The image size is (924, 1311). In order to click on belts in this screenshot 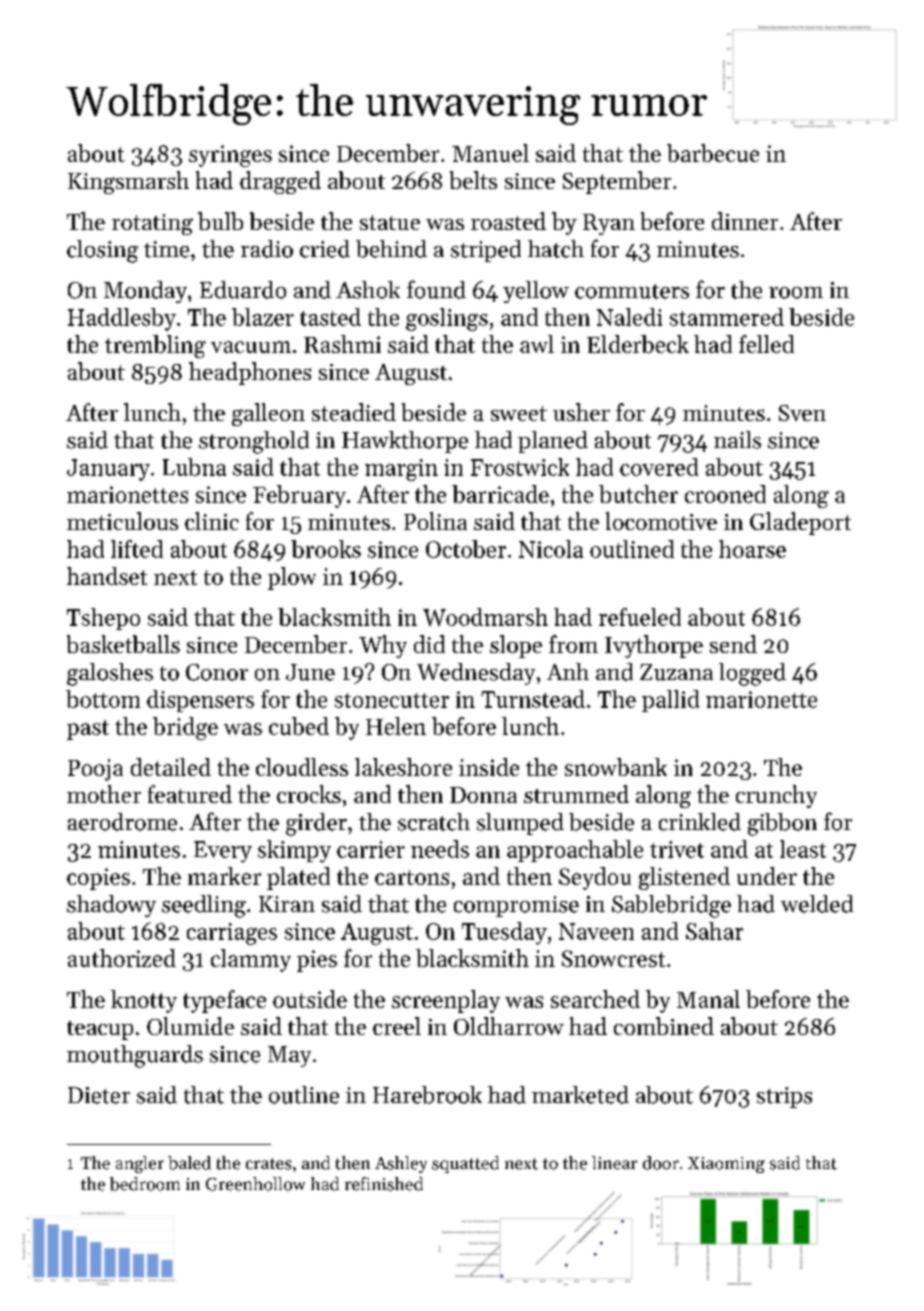, I will do `click(473, 180)`.
